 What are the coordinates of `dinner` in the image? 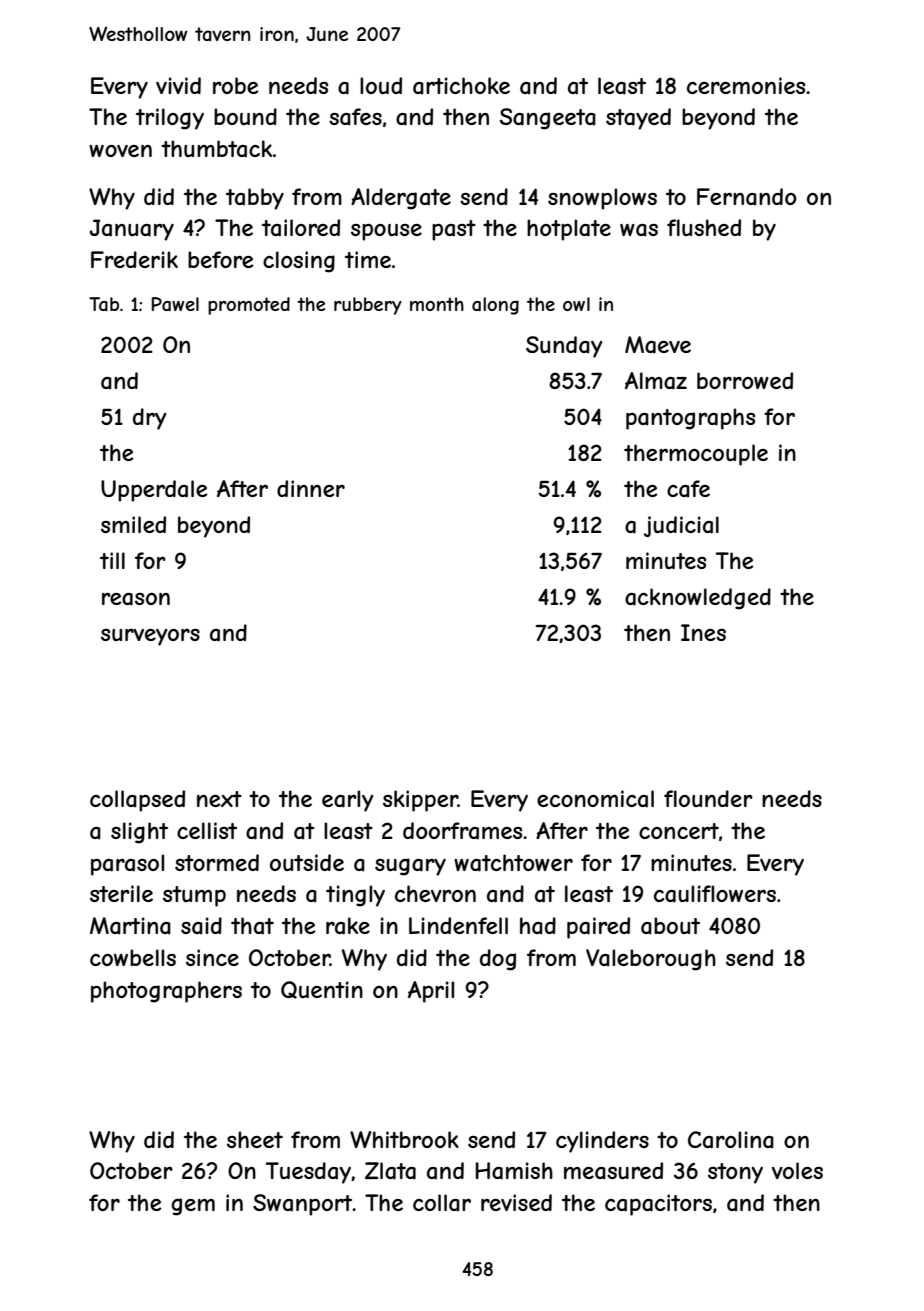 It's located at (311, 488).
